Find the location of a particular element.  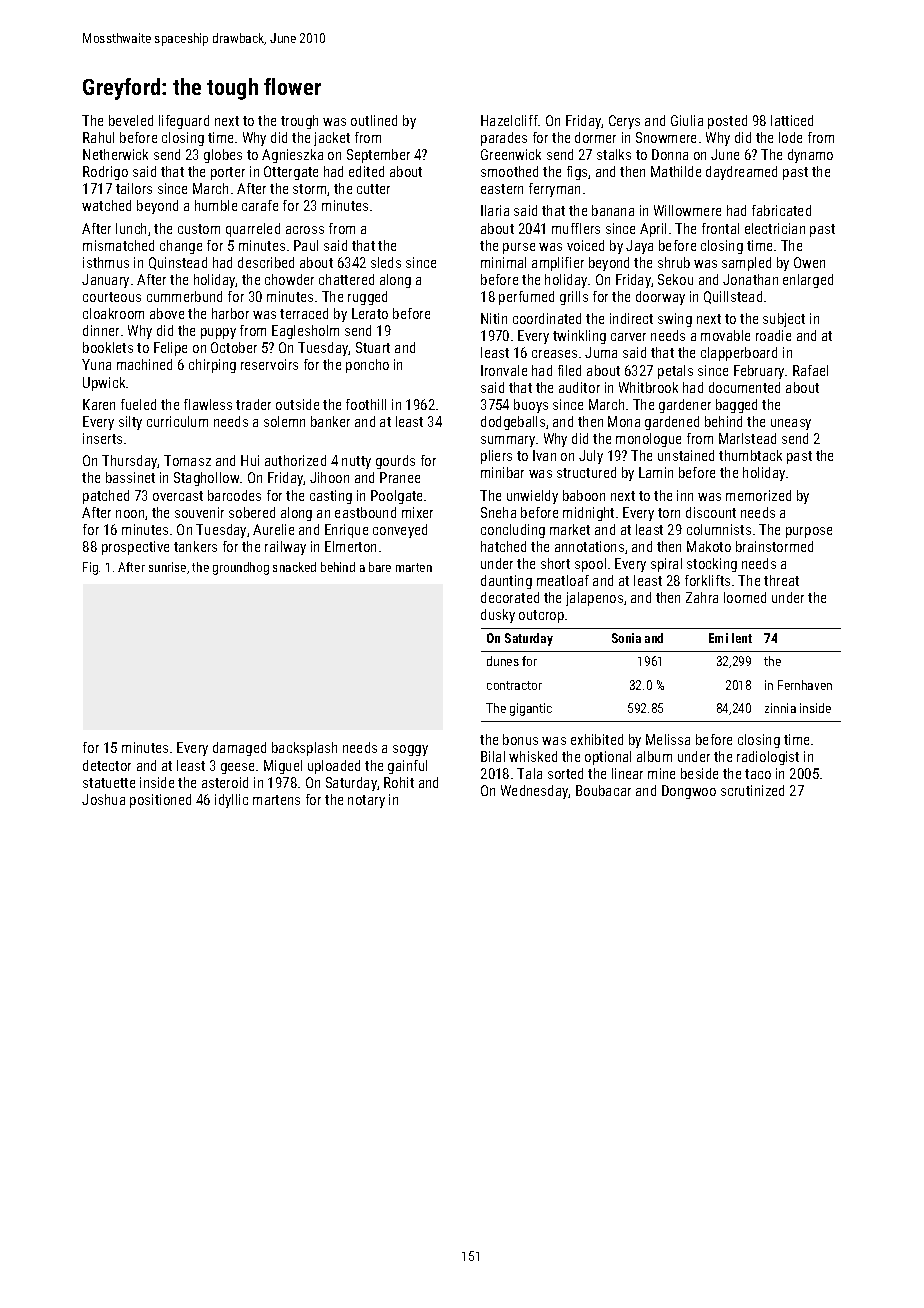

daydreamed is located at coordinates (741, 173).
